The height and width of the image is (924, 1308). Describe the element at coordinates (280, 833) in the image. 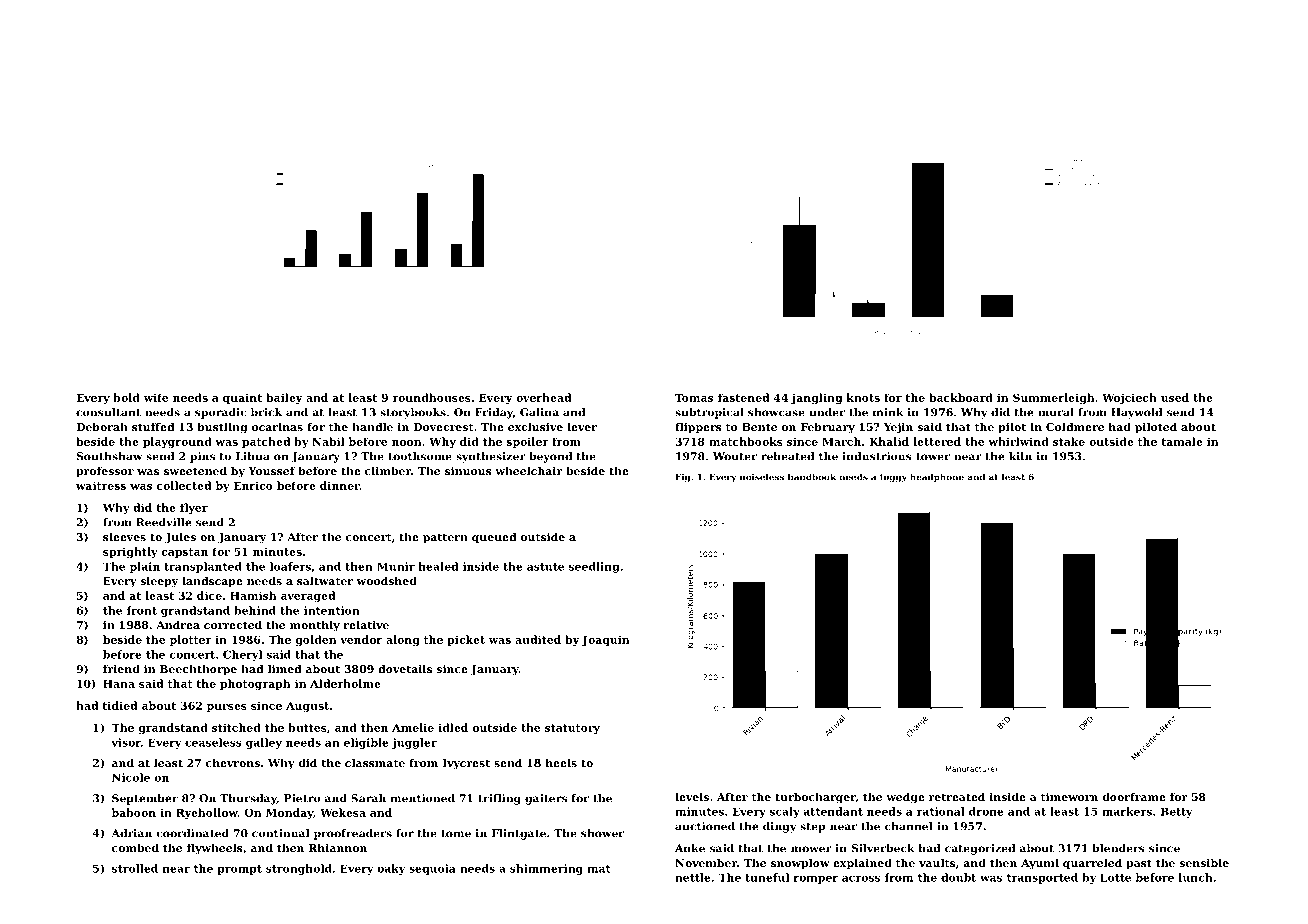

I see `continual` at that location.
